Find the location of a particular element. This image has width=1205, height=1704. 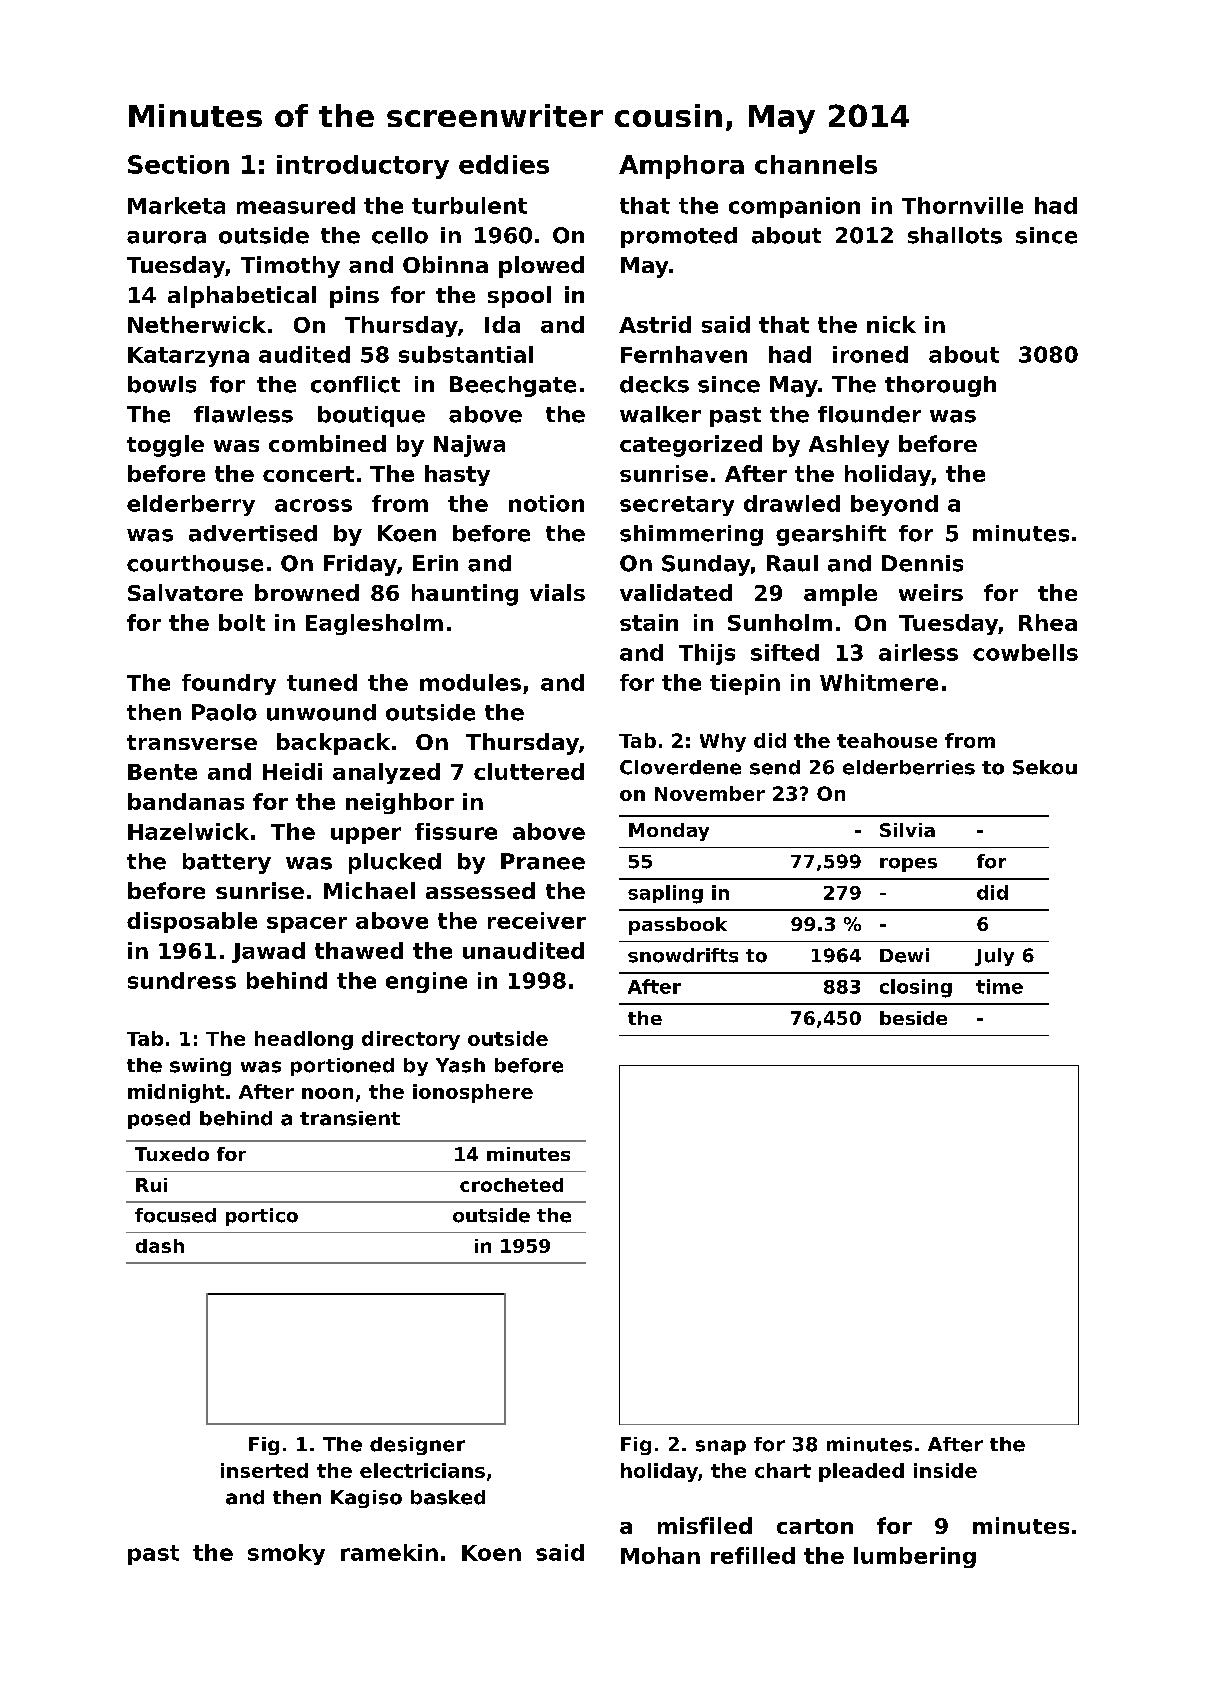

Mohan is located at coordinates (660, 1555).
